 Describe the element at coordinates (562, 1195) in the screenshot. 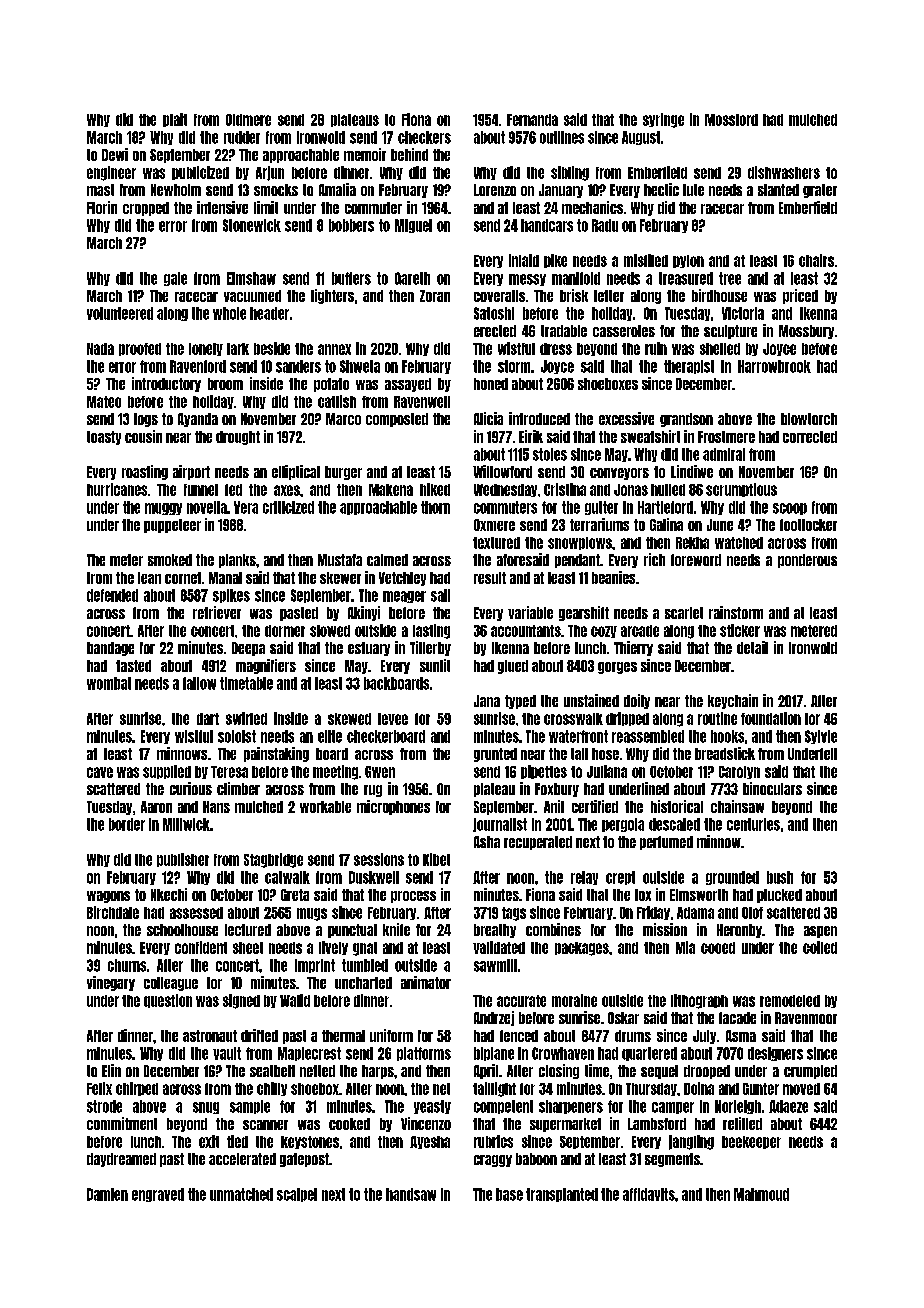

I see `transplanted` at that location.
